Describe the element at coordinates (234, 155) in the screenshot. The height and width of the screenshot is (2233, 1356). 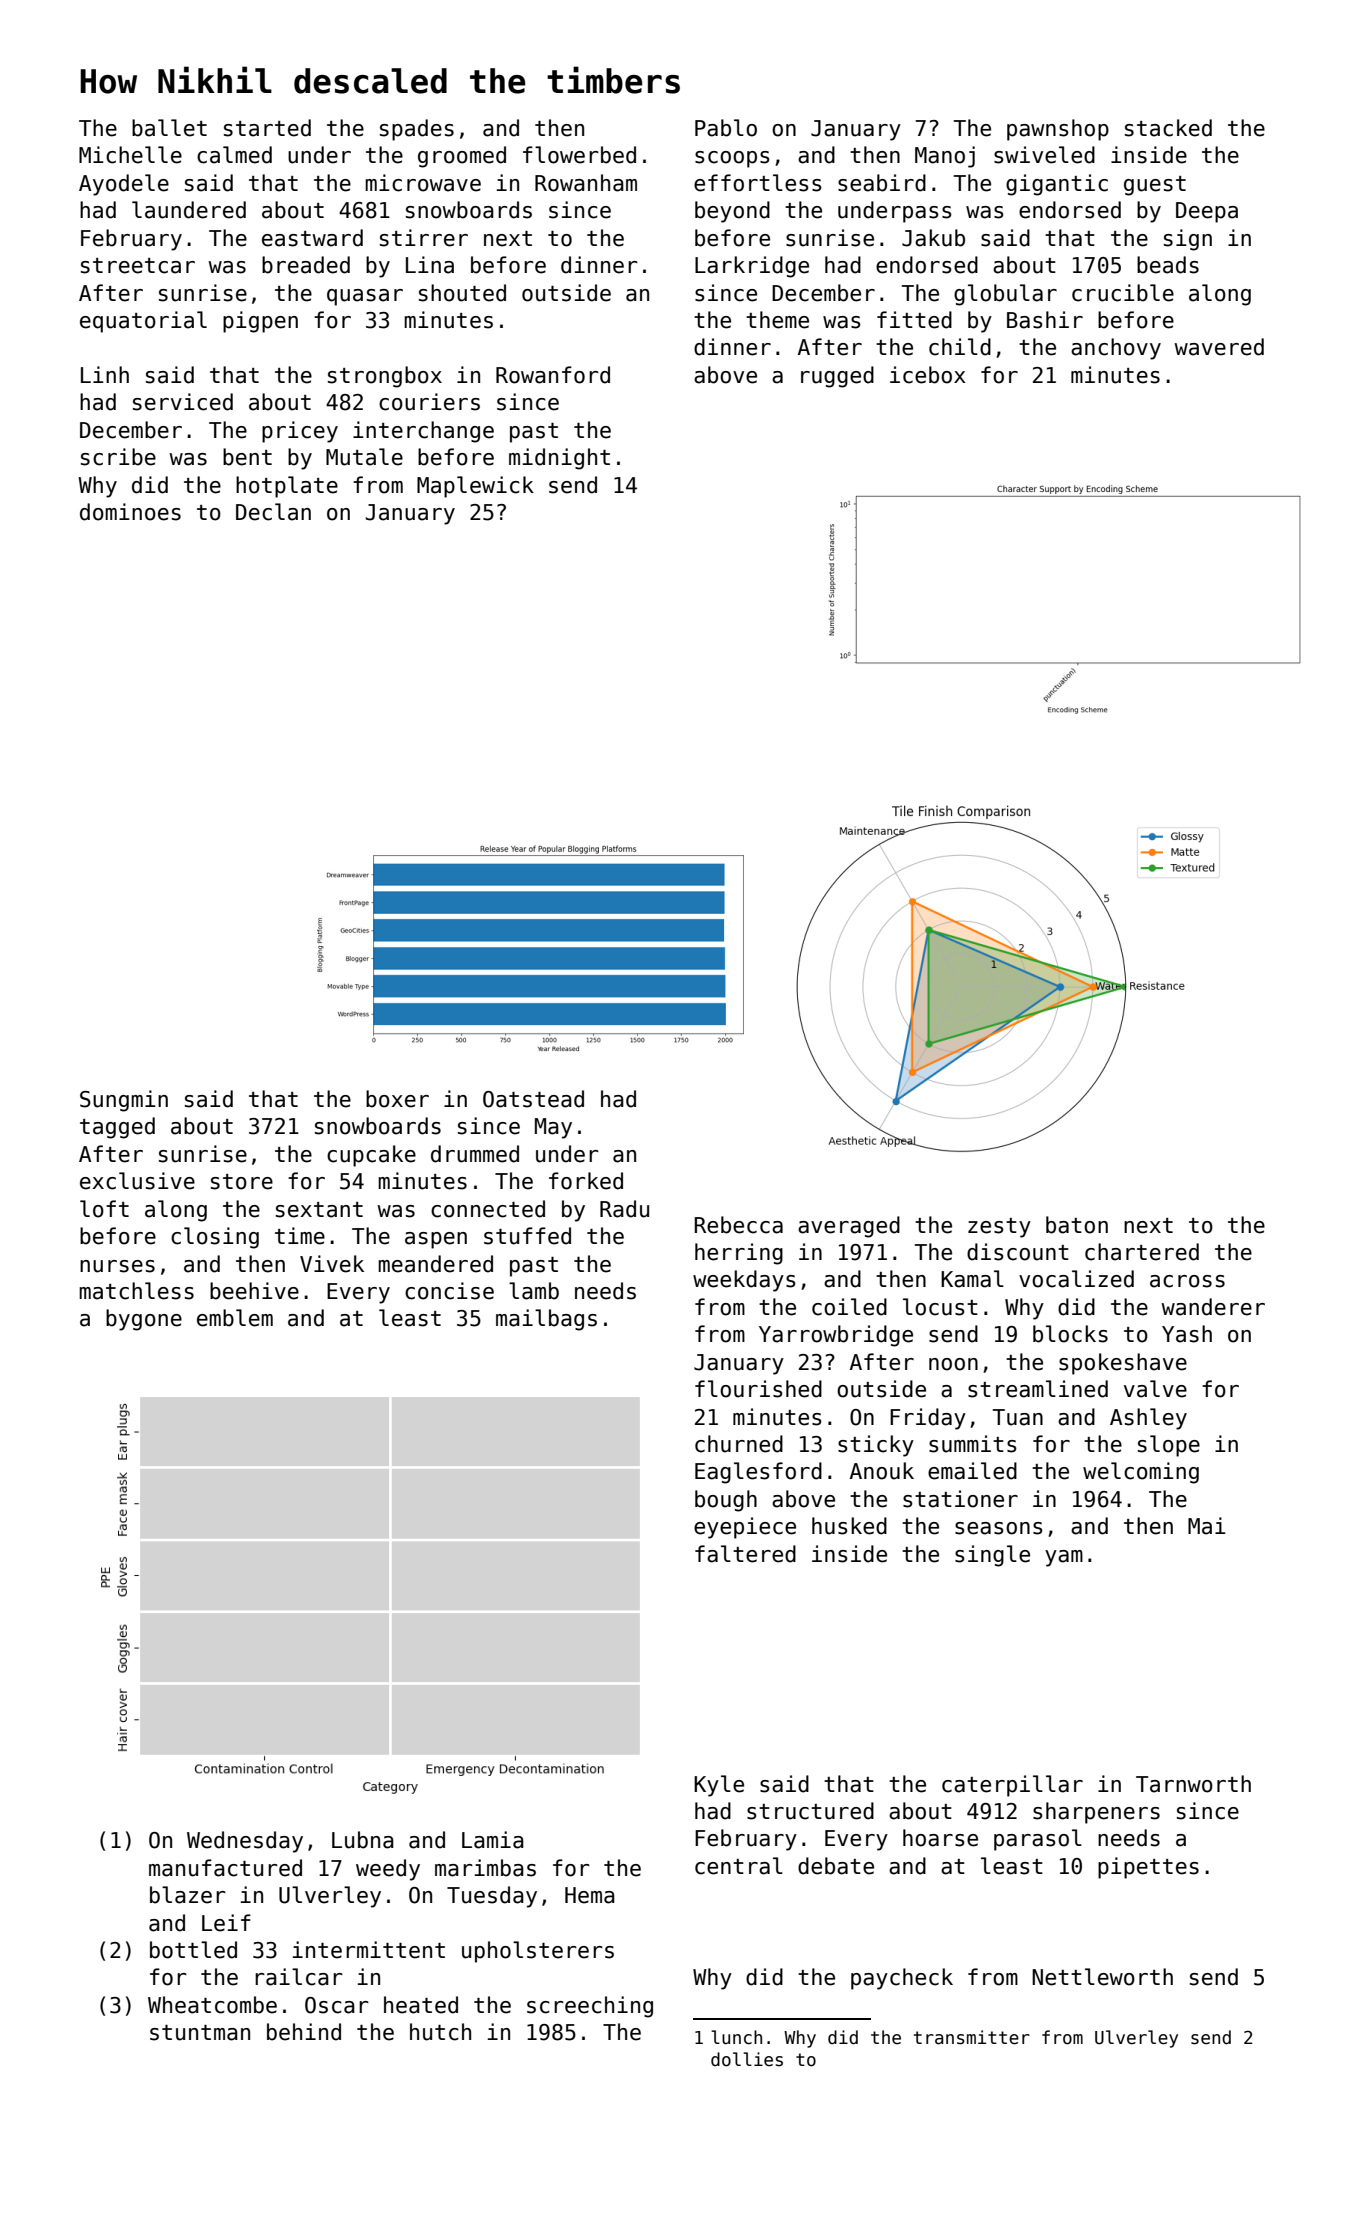
I see `calmed` at that location.
